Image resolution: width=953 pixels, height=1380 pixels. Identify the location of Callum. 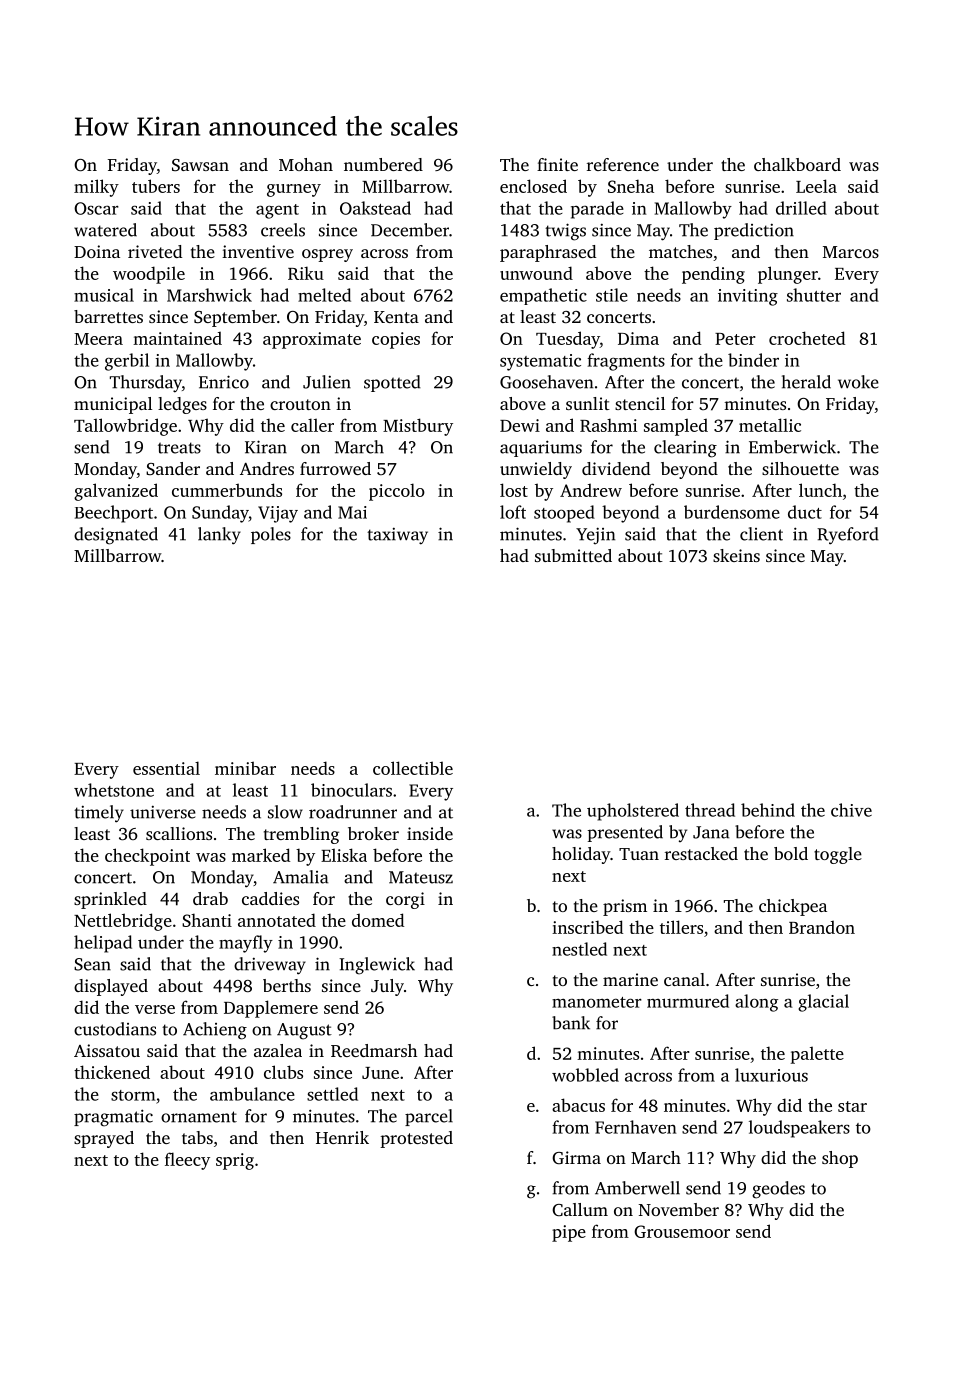
(580, 1209).
